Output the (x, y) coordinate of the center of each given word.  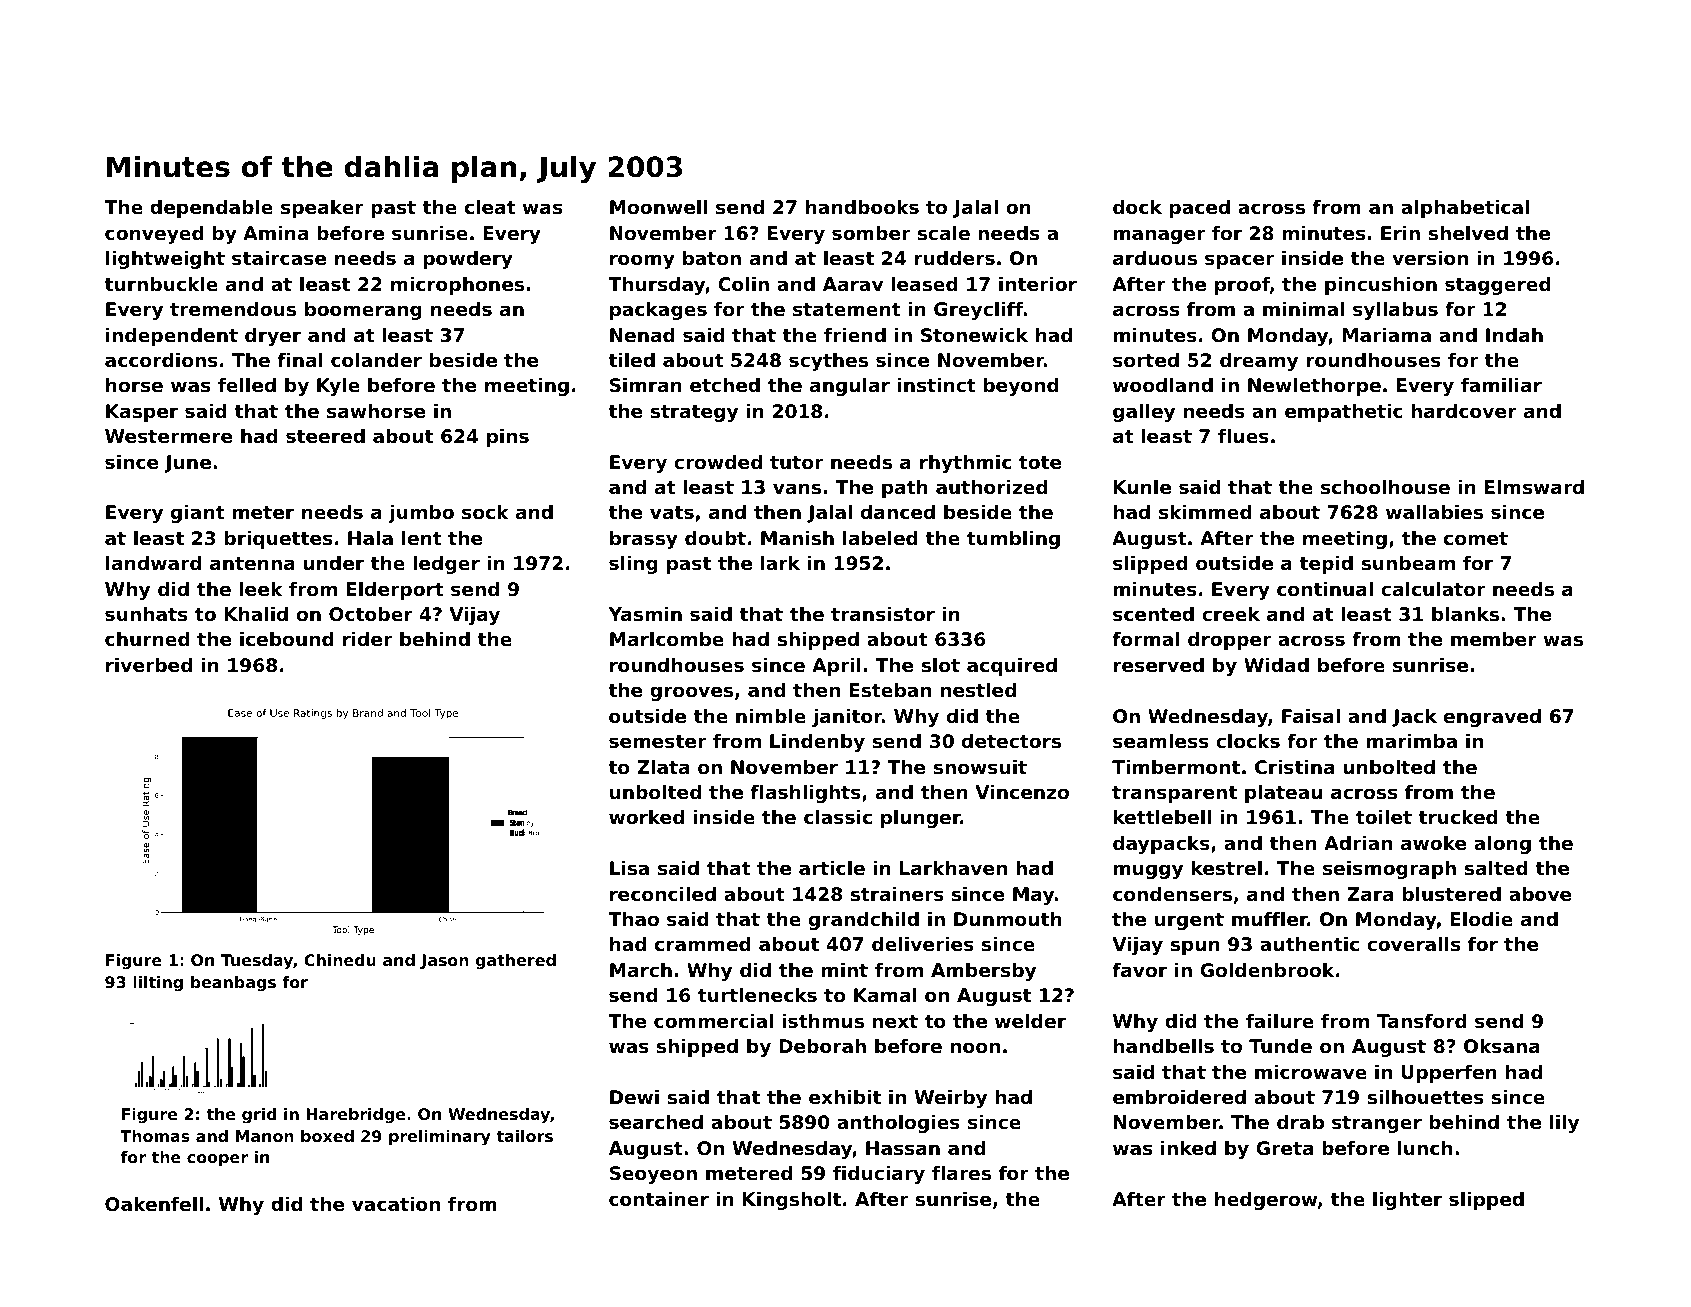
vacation (396, 1204)
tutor (796, 462)
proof (1242, 286)
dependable (211, 209)
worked (646, 817)
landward (153, 563)
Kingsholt (792, 1201)
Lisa (629, 868)
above (1540, 894)
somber (871, 233)
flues (1243, 436)
